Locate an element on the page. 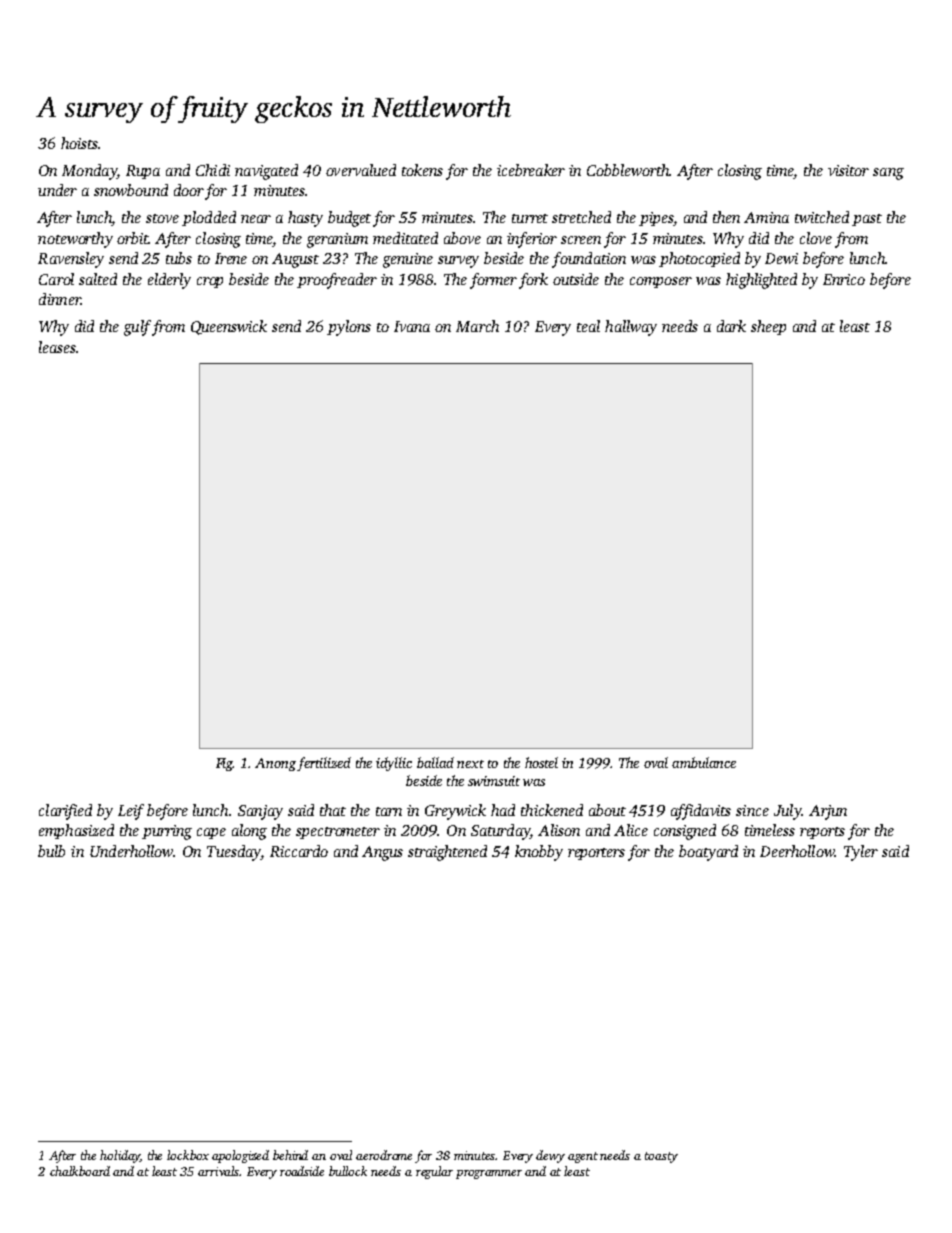  apologized is located at coordinates (240, 1156).
